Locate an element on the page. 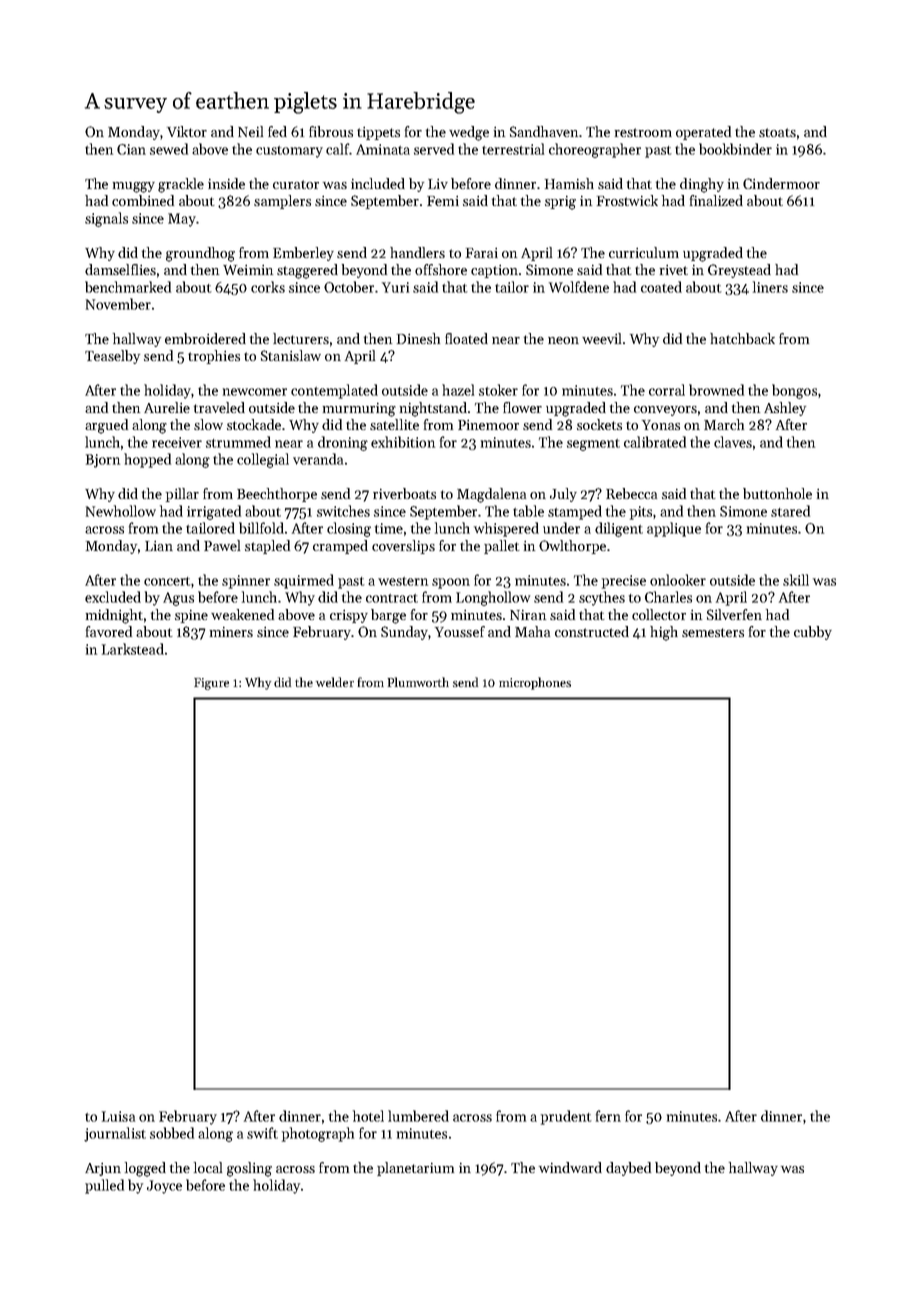 Image resolution: width=924 pixels, height=1308 pixels. prudent is located at coordinates (566, 1117).
